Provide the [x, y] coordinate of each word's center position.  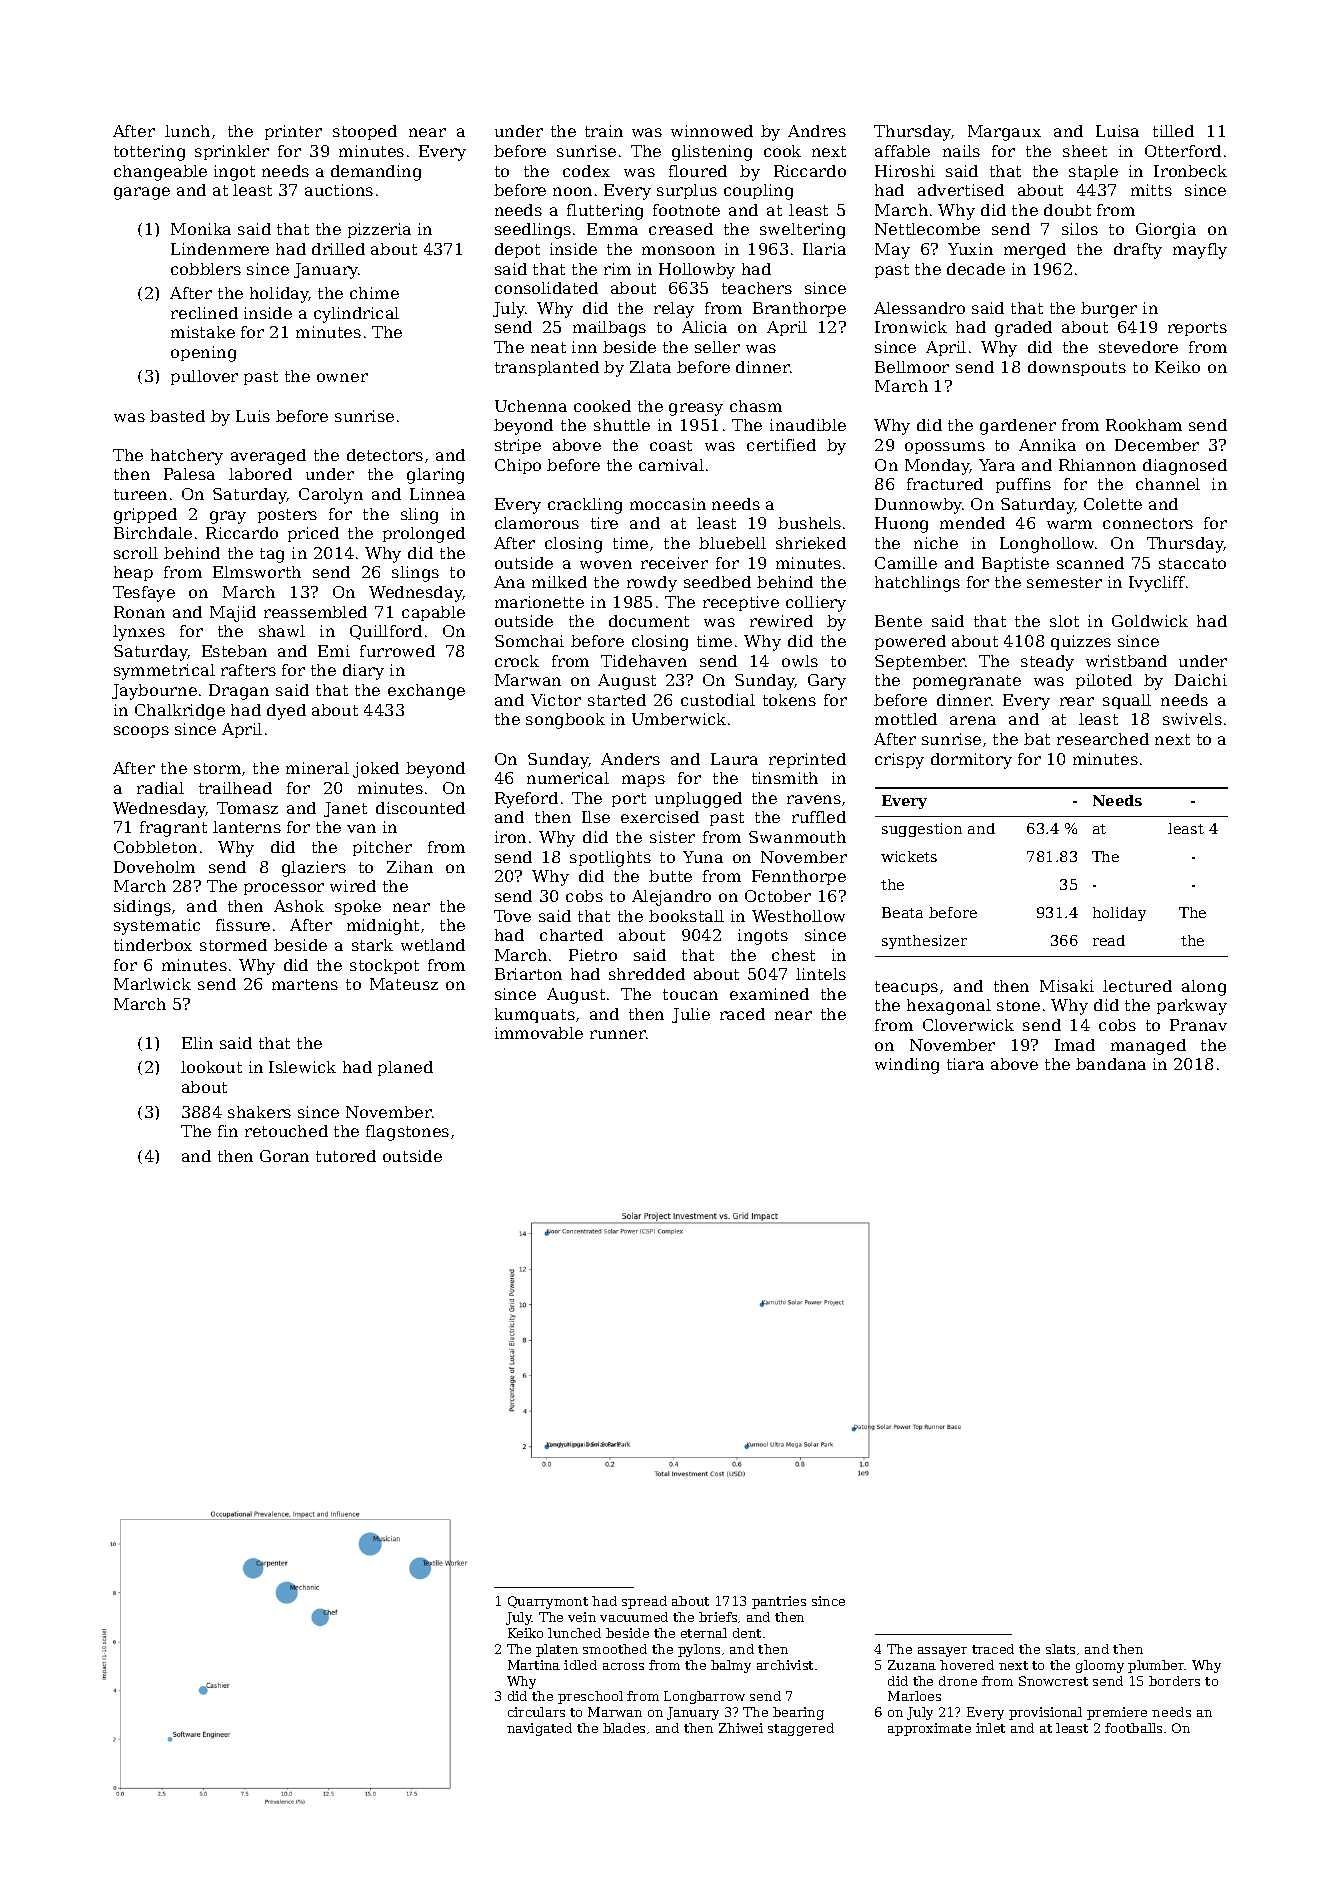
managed [1148, 1047]
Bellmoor [912, 367]
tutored [346, 1156]
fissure [243, 925]
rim [617, 269]
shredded [647, 974]
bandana [1111, 1064]
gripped [145, 516]
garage [142, 193]
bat [1037, 739]
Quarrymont [548, 1602]
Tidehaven [644, 661]
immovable [539, 1033]
